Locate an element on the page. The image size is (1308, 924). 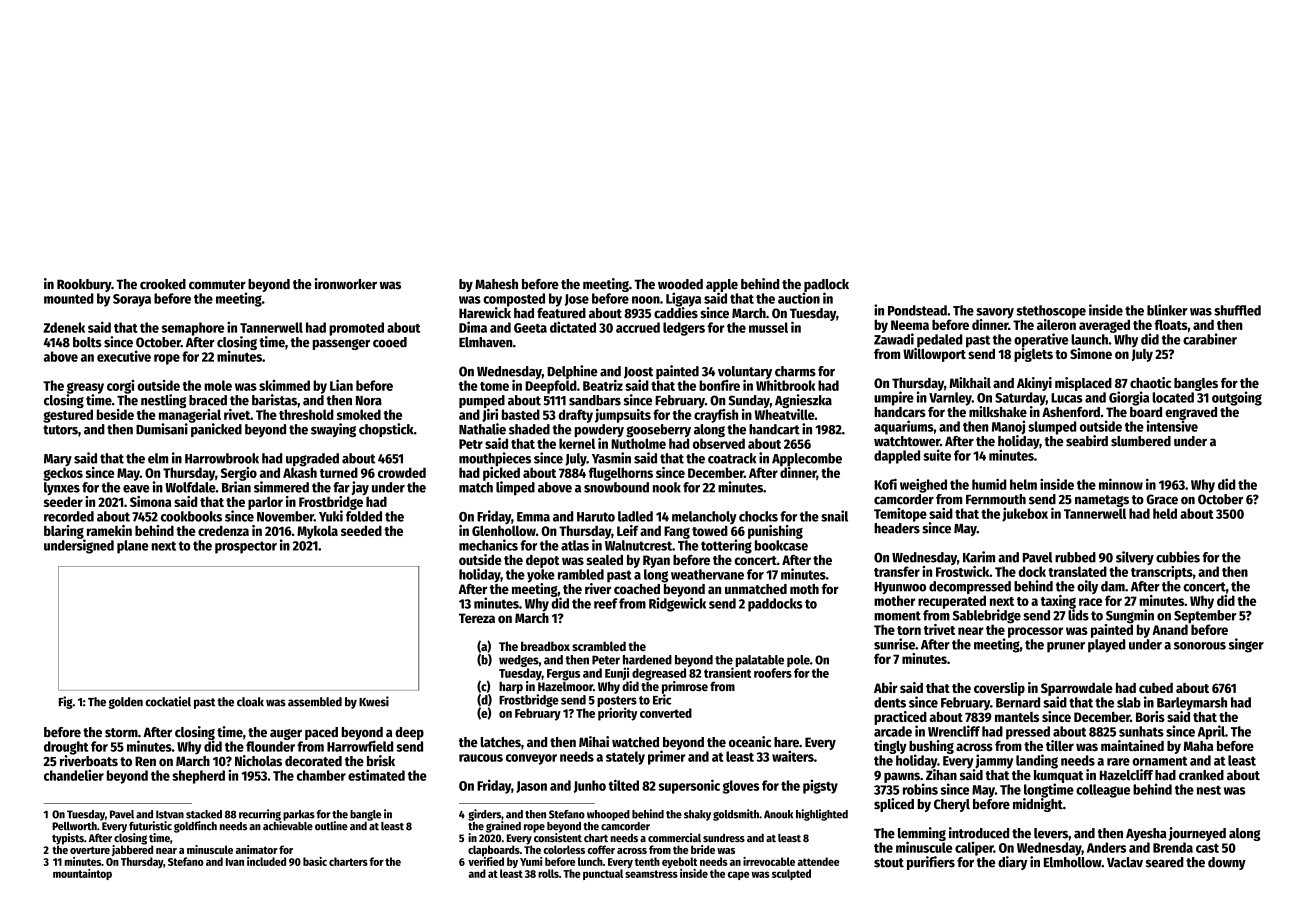
Beatriz is located at coordinates (603, 385).
